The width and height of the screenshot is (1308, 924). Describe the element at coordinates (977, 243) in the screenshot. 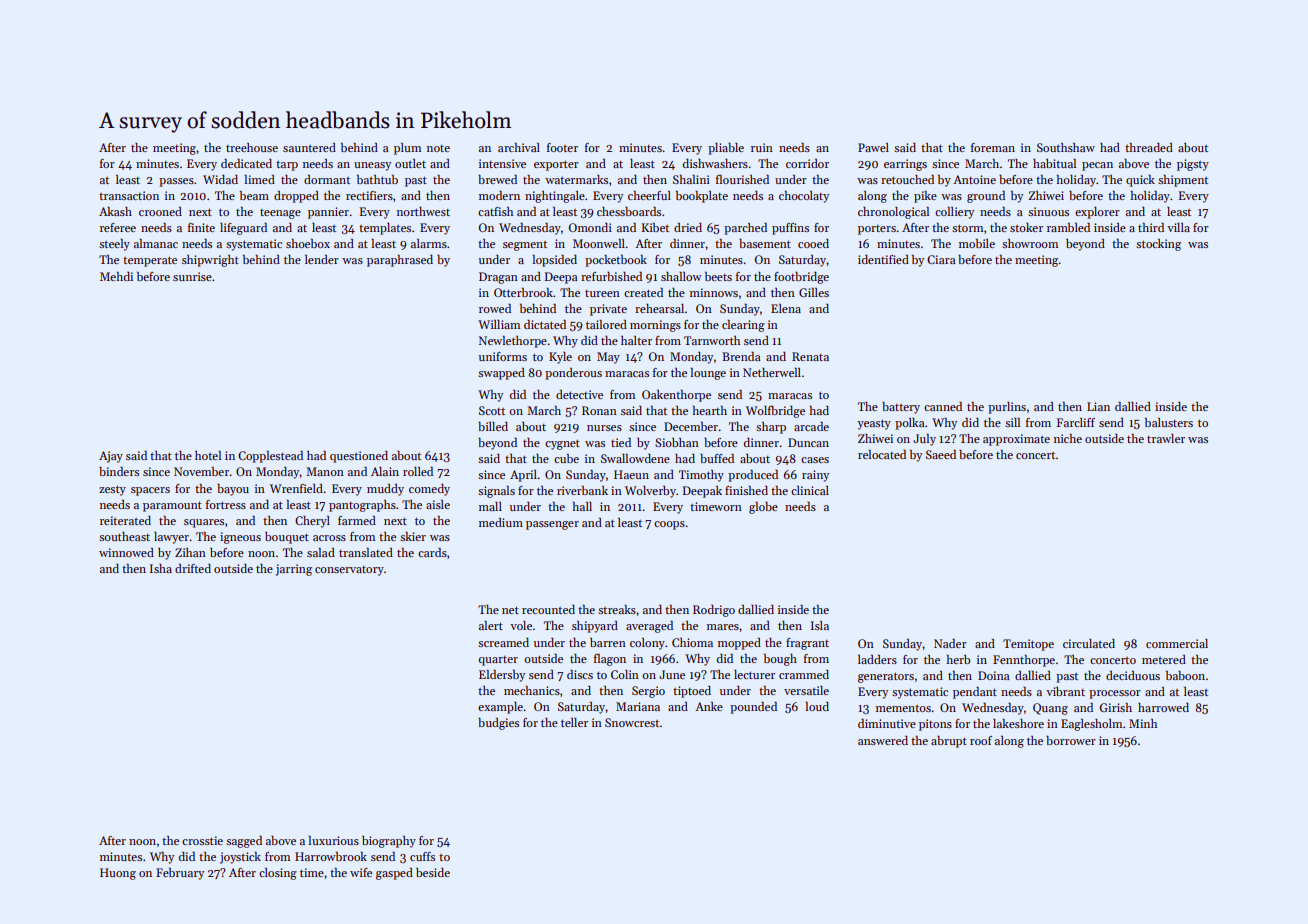

I see `mobile` at that location.
